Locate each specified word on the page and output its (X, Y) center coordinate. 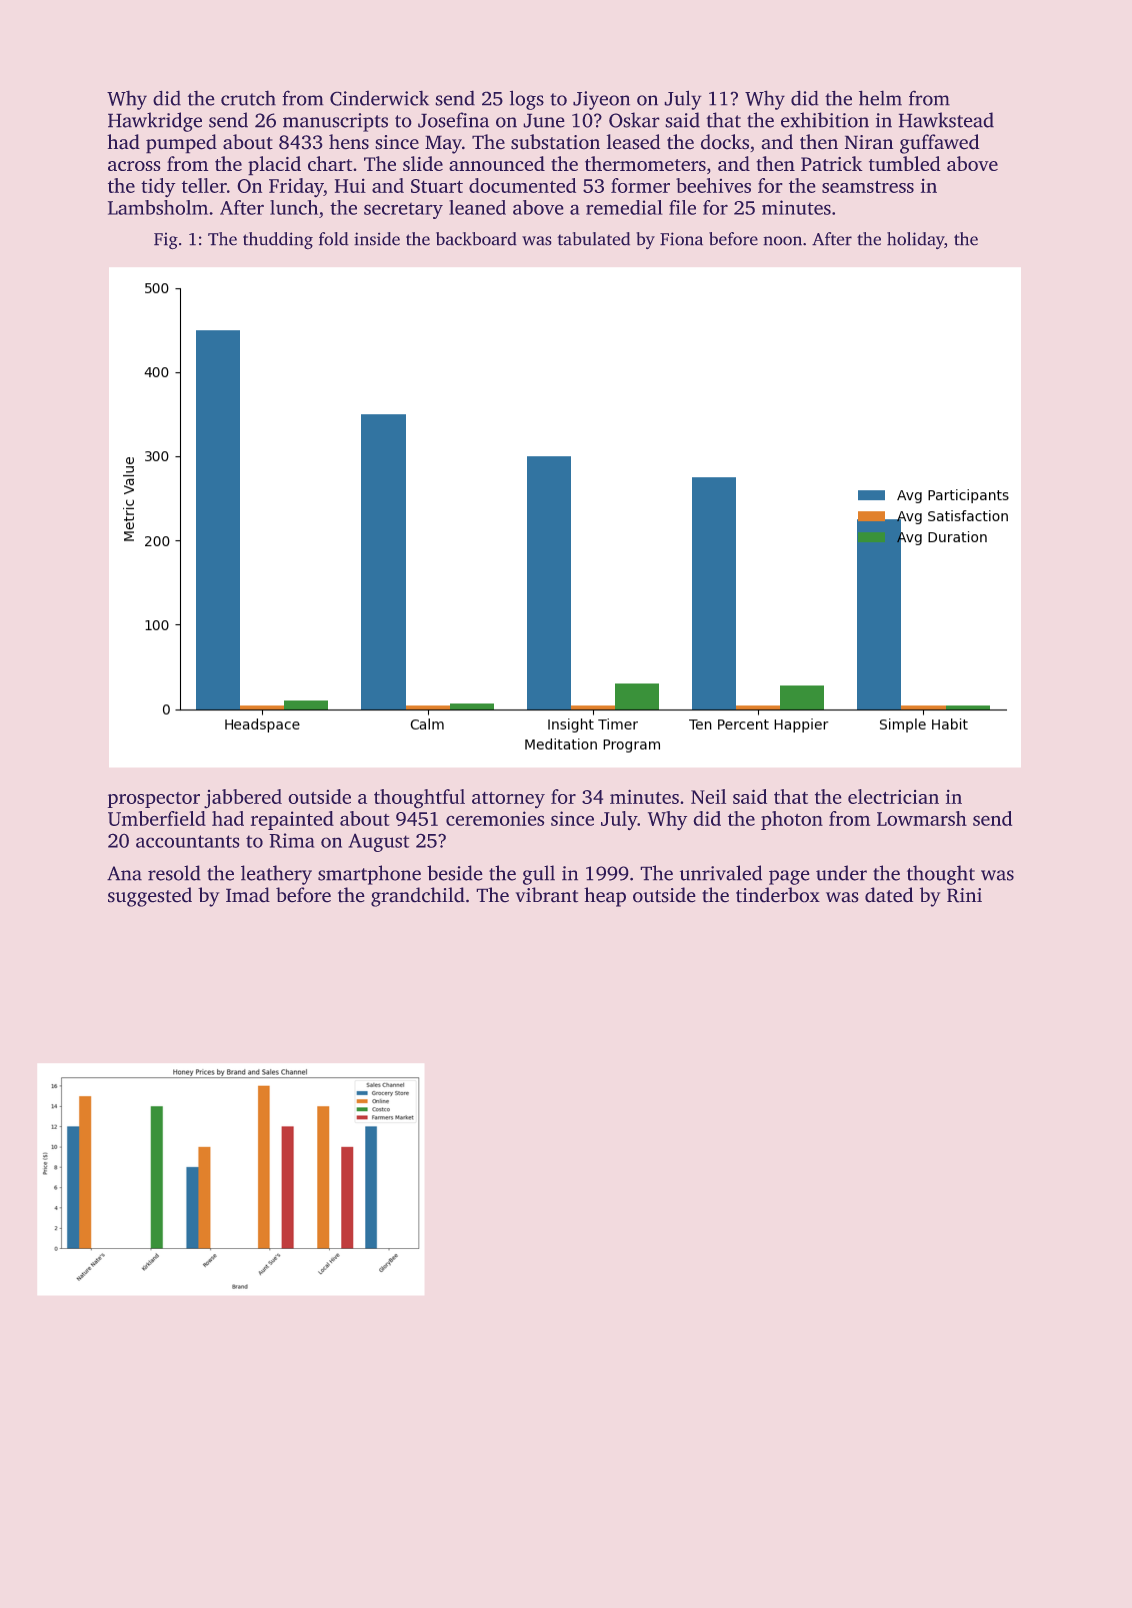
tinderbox (778, 895)
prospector (154, 800)
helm (880, 98)
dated (889, 895)
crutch (248, 98)
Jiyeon (601, 100)
